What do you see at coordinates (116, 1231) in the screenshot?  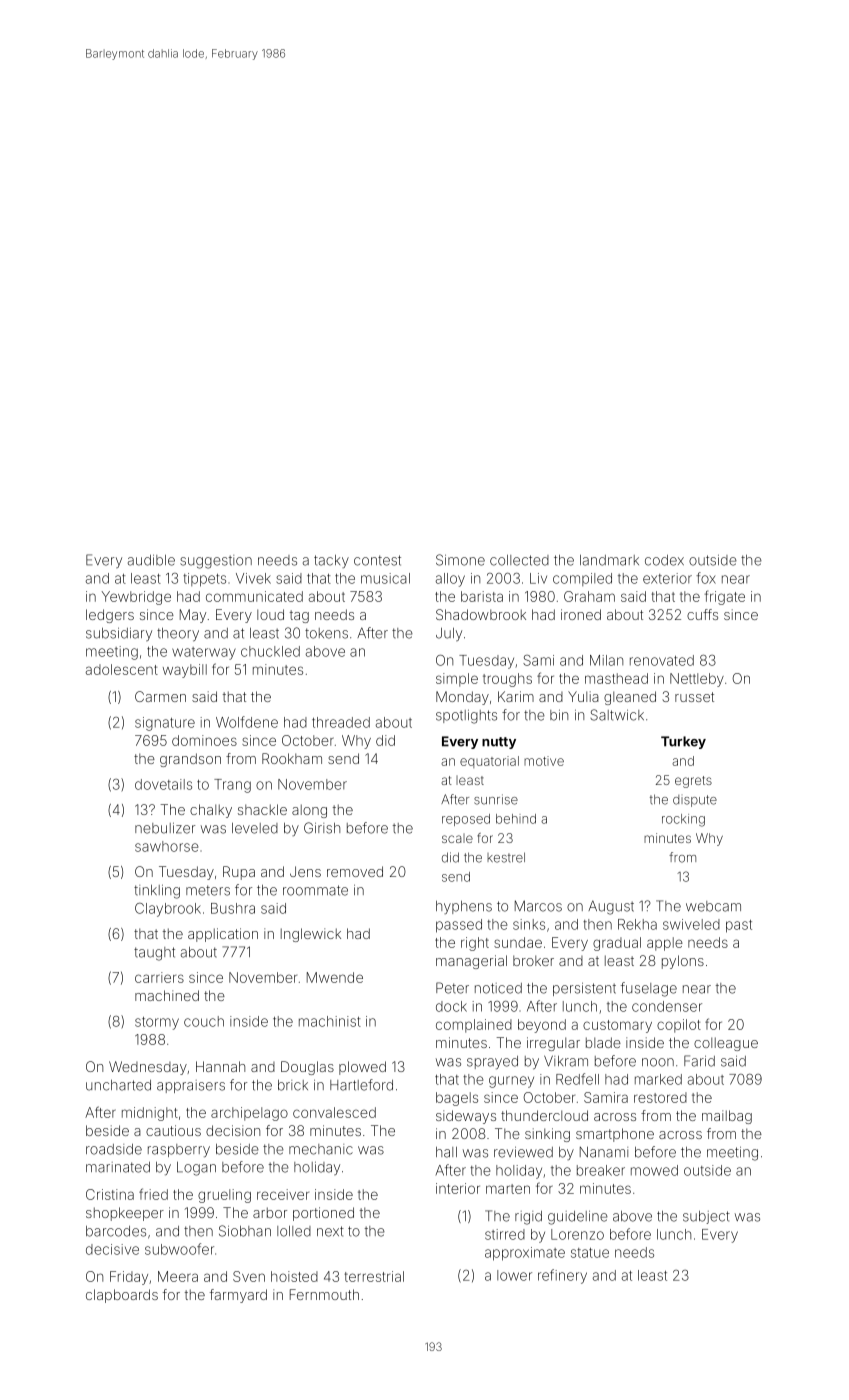 I see `barcodes` at bounding box center [116, 1231].
